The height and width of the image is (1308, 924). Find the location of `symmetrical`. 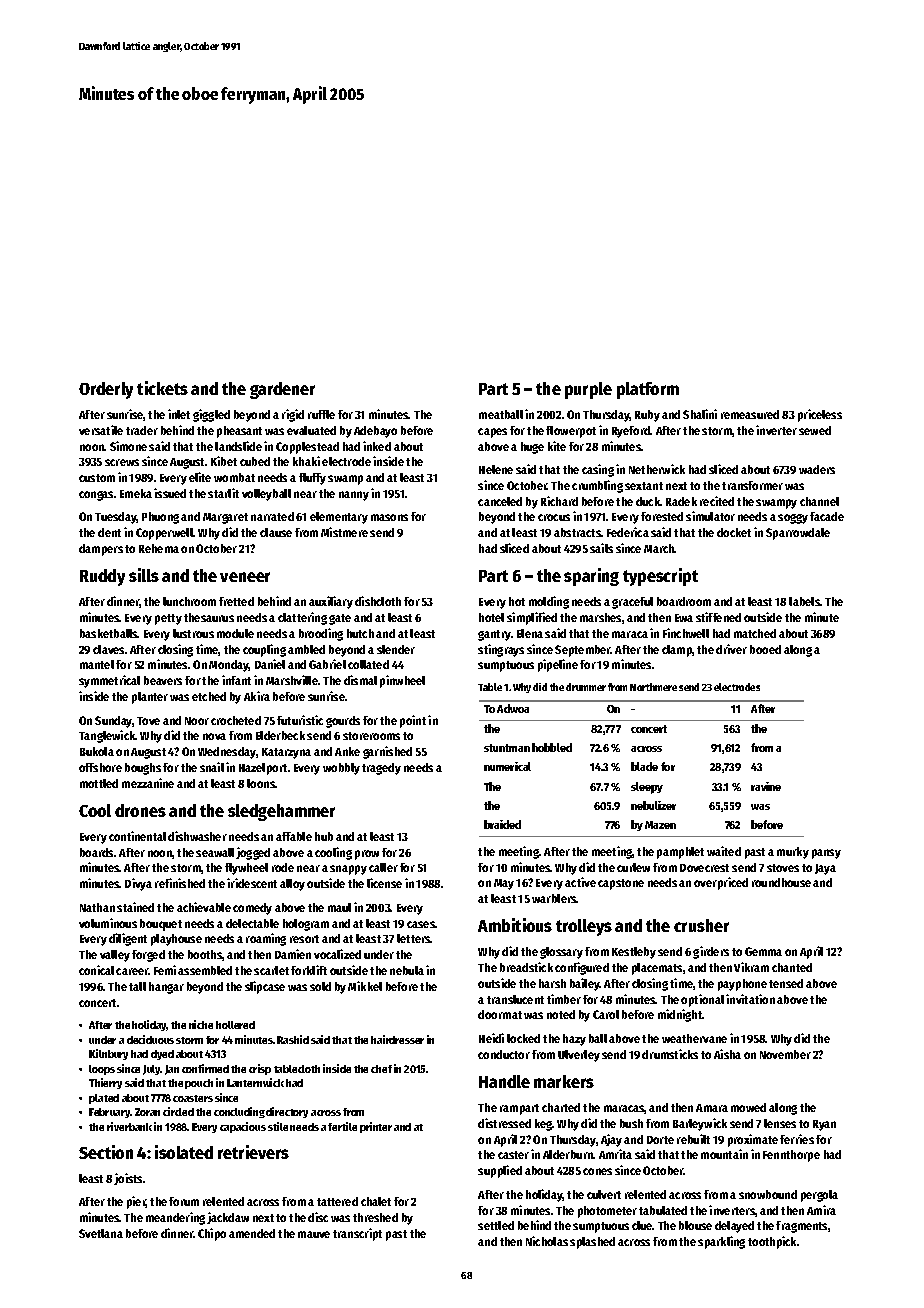

symmetrical is located at coordinates (109, 681).
